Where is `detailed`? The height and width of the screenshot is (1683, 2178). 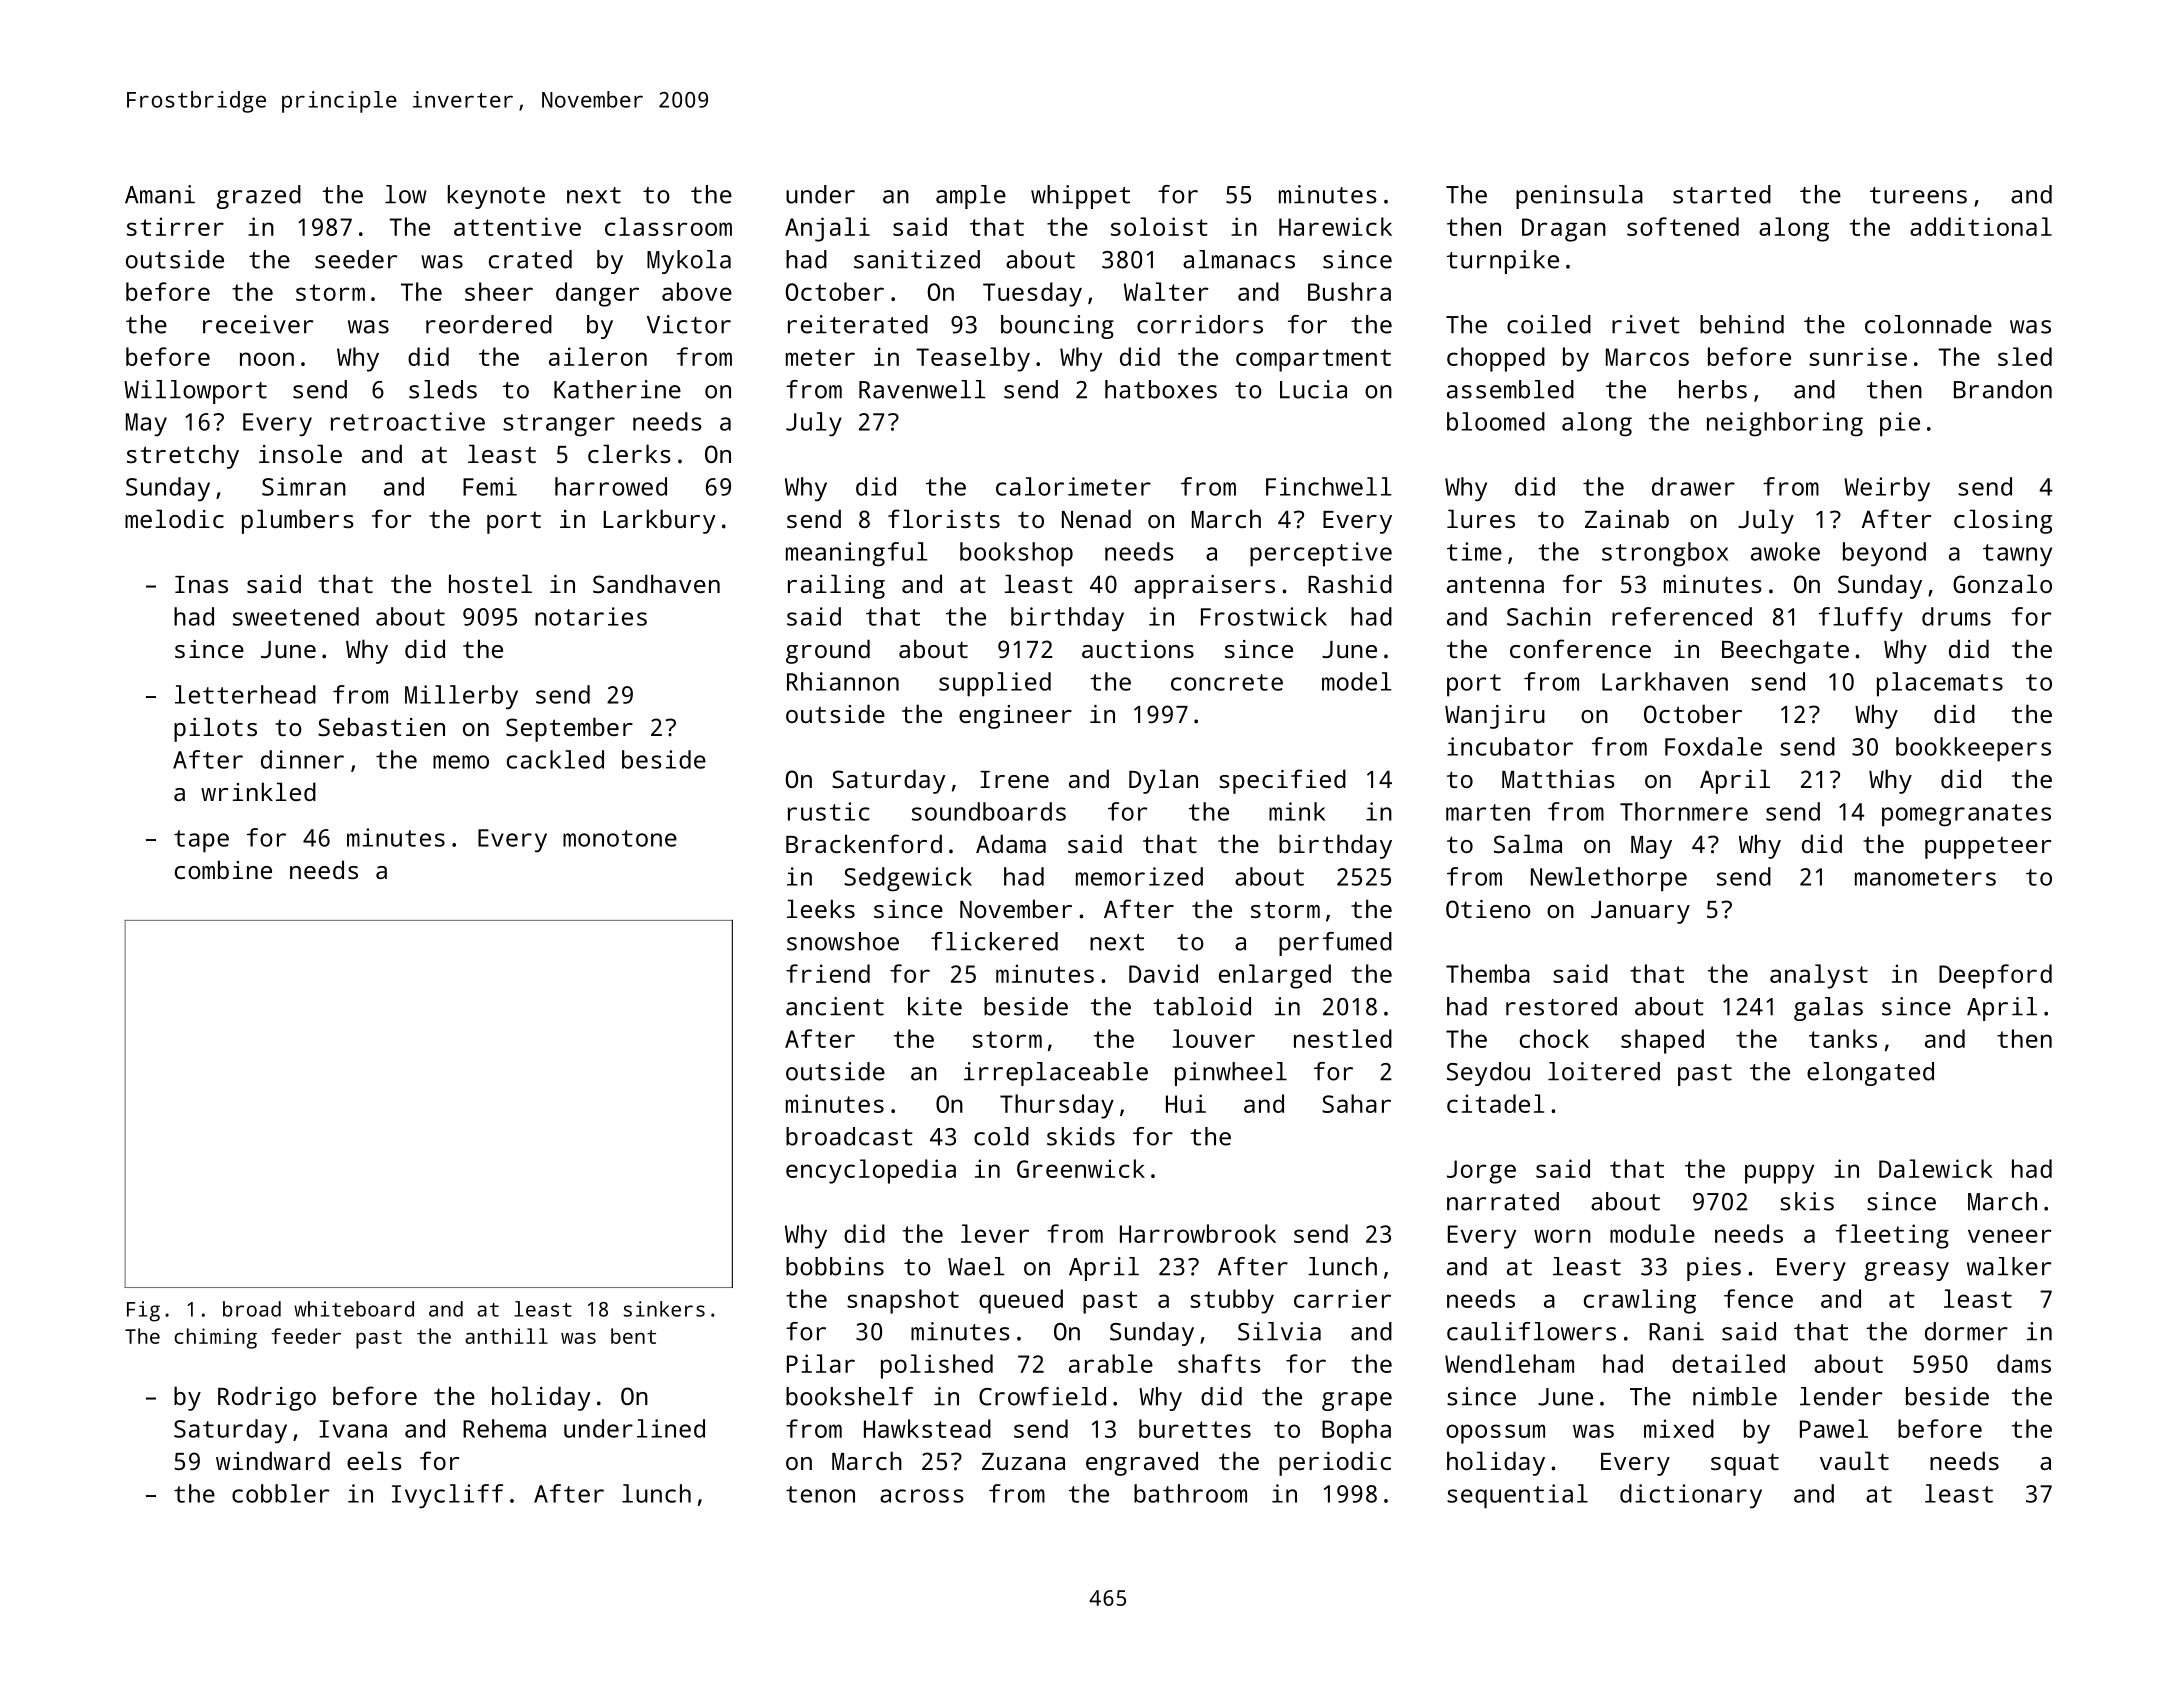
detailed is located at coordinates (1728, 1363).
